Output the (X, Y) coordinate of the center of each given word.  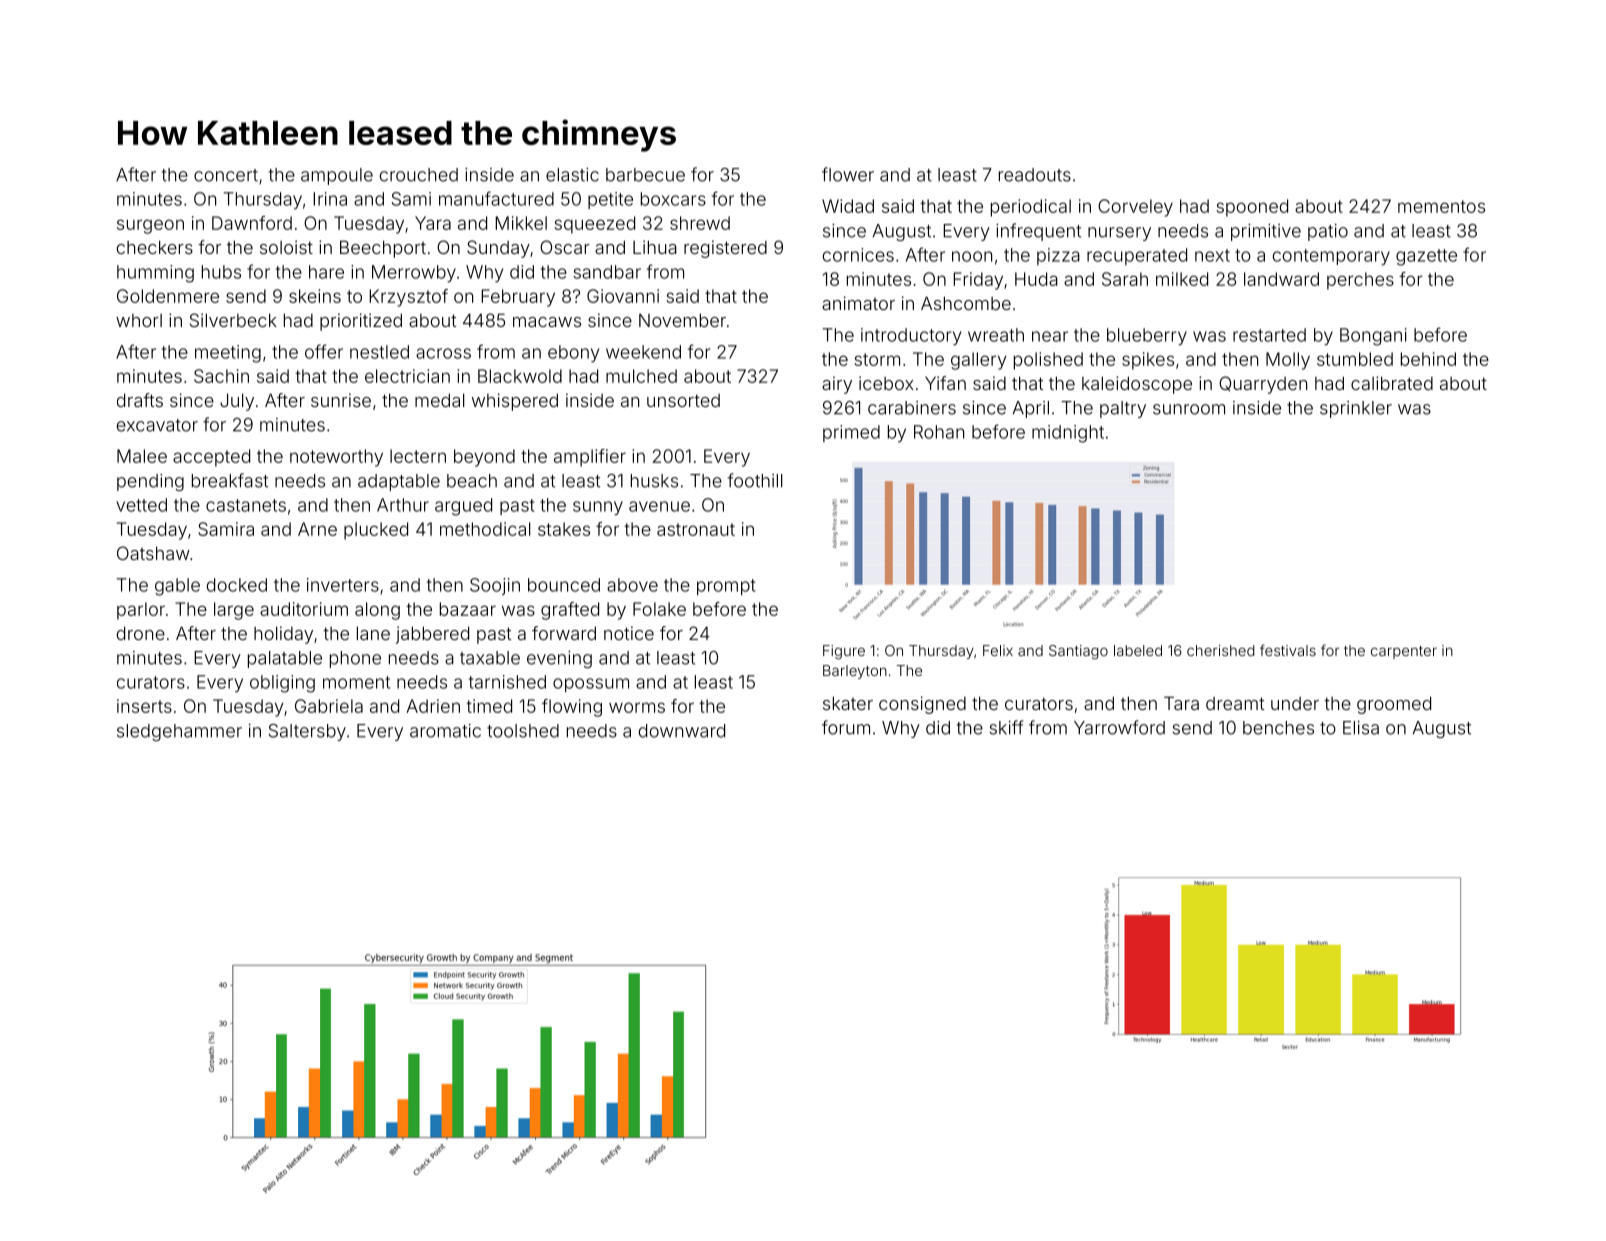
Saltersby (307, 732)
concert (226, 175)
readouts (1035, 175)
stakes (564, 529)
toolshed (523, 731)
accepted (211, 458)
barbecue (645, 175)
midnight (1068, 434)
